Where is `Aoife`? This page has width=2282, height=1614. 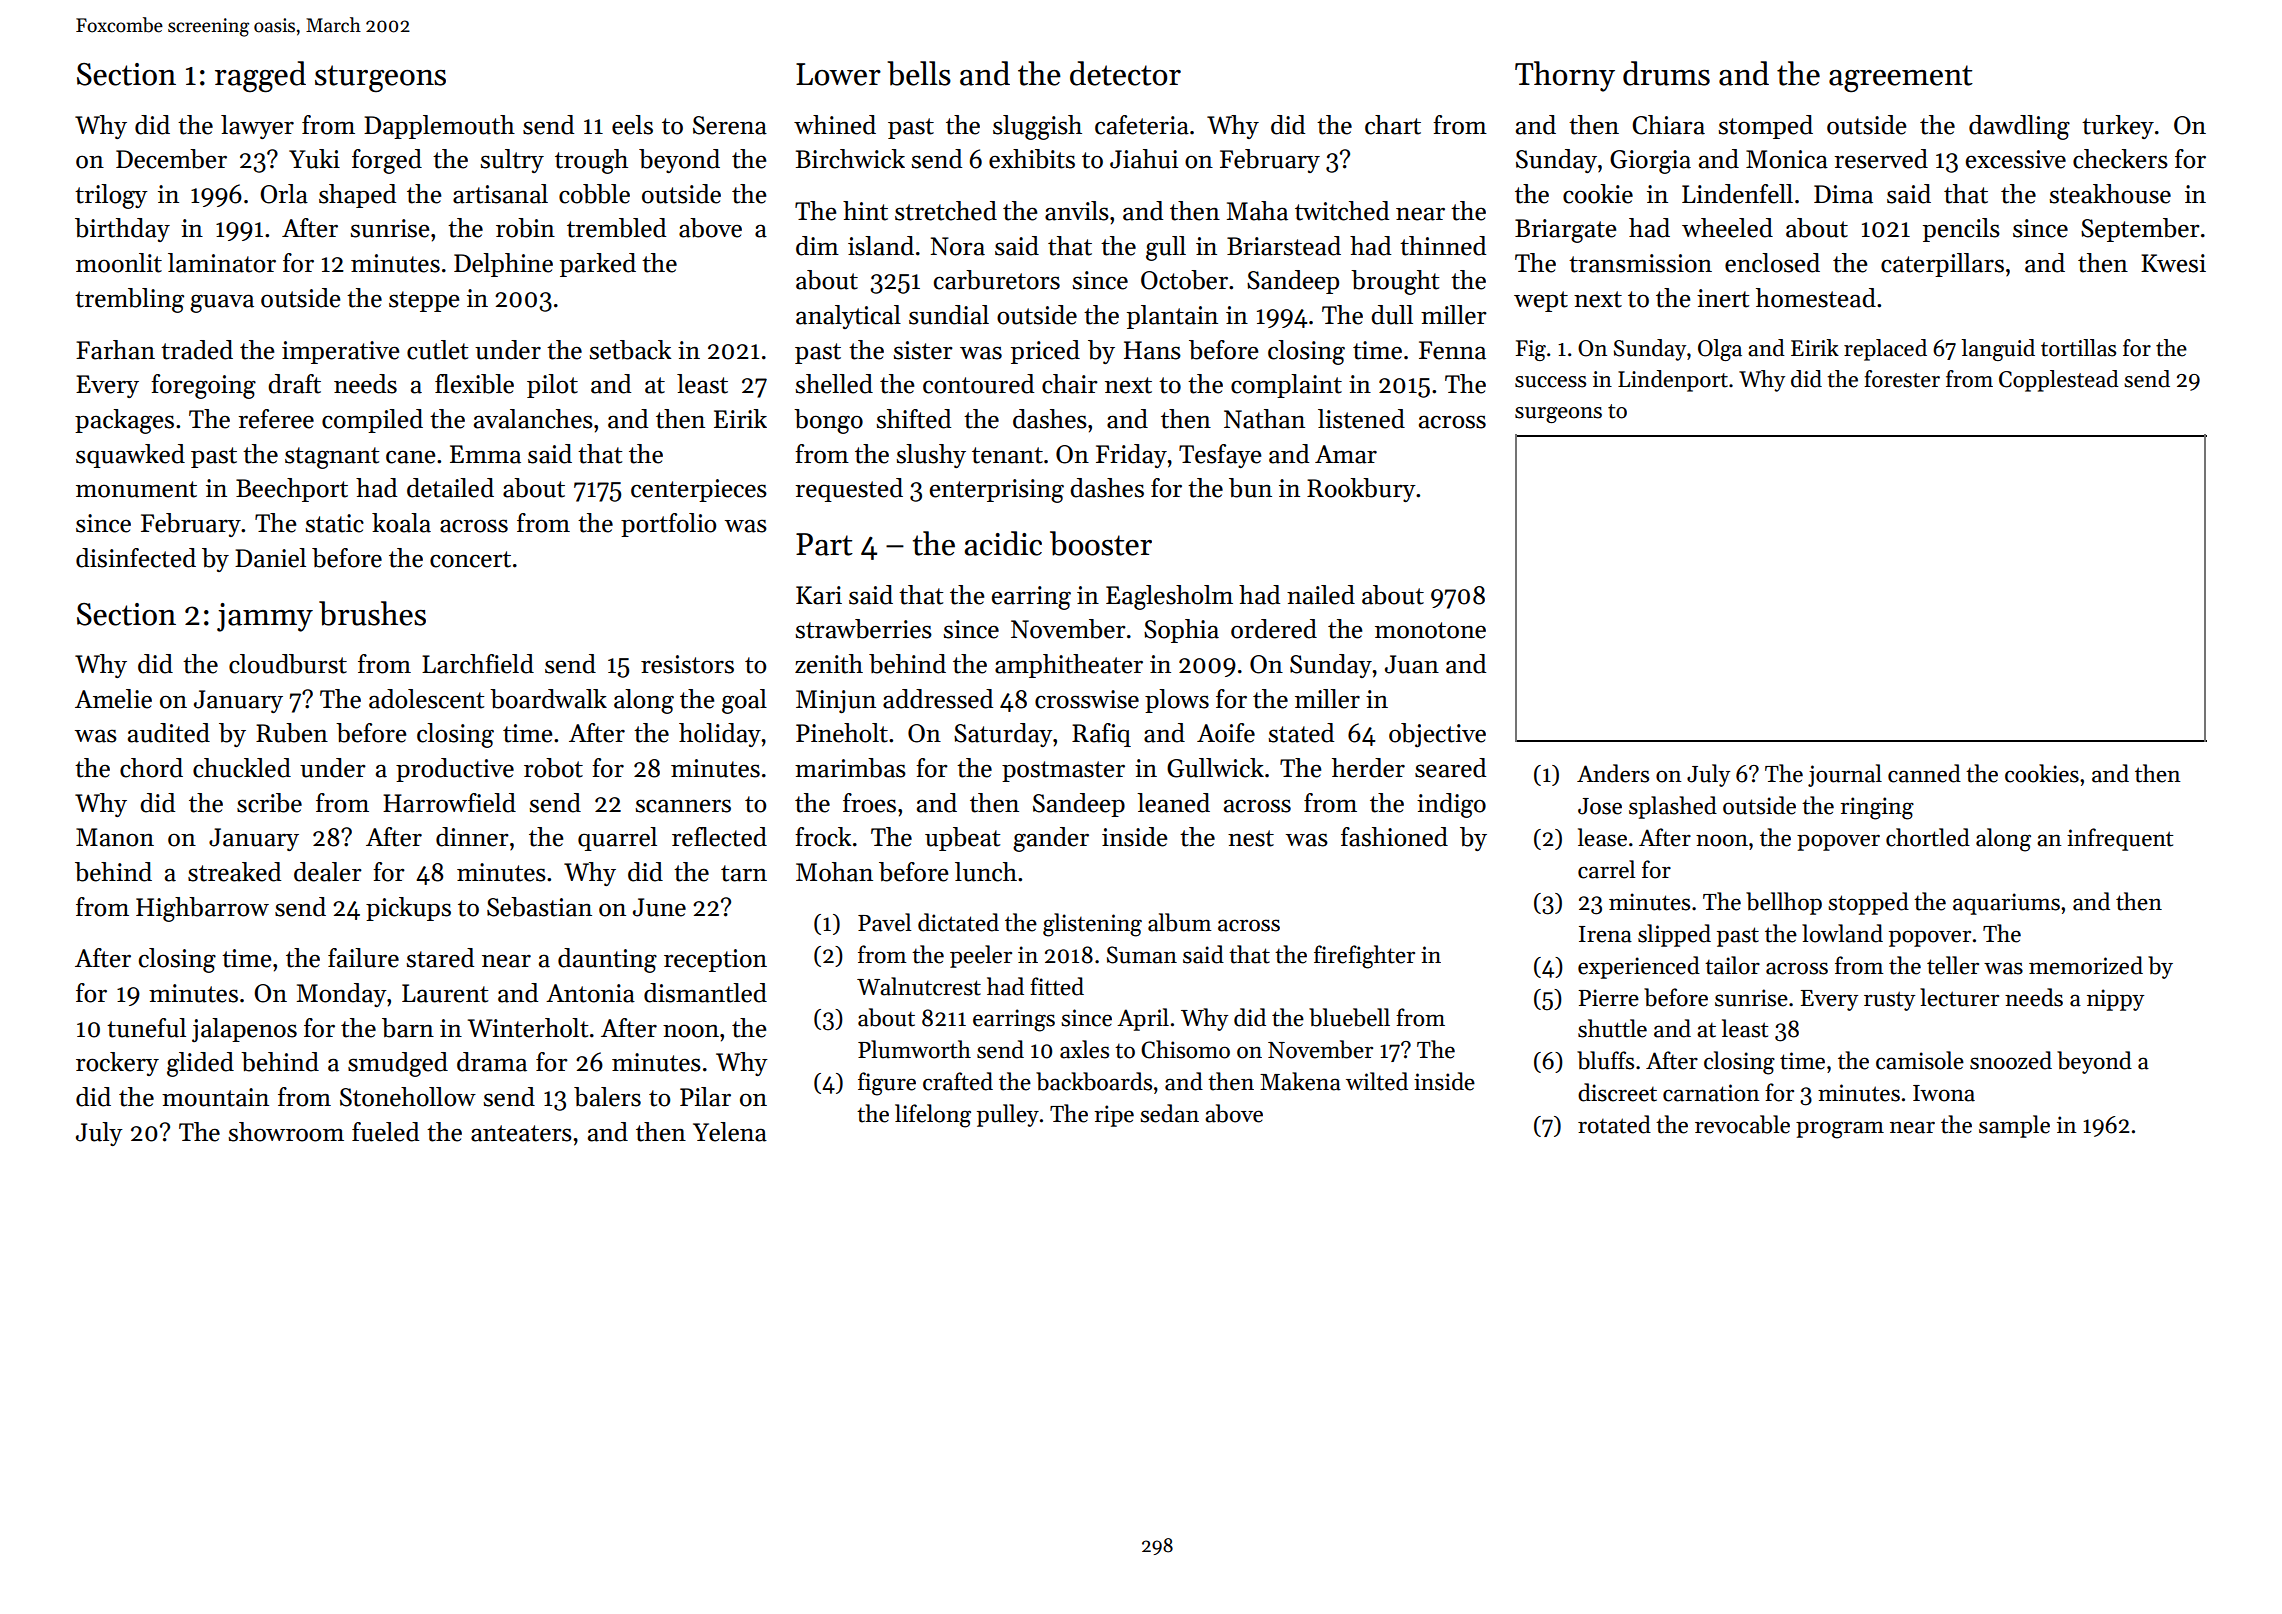
Aoife is located at coordinates (1226, 733).
